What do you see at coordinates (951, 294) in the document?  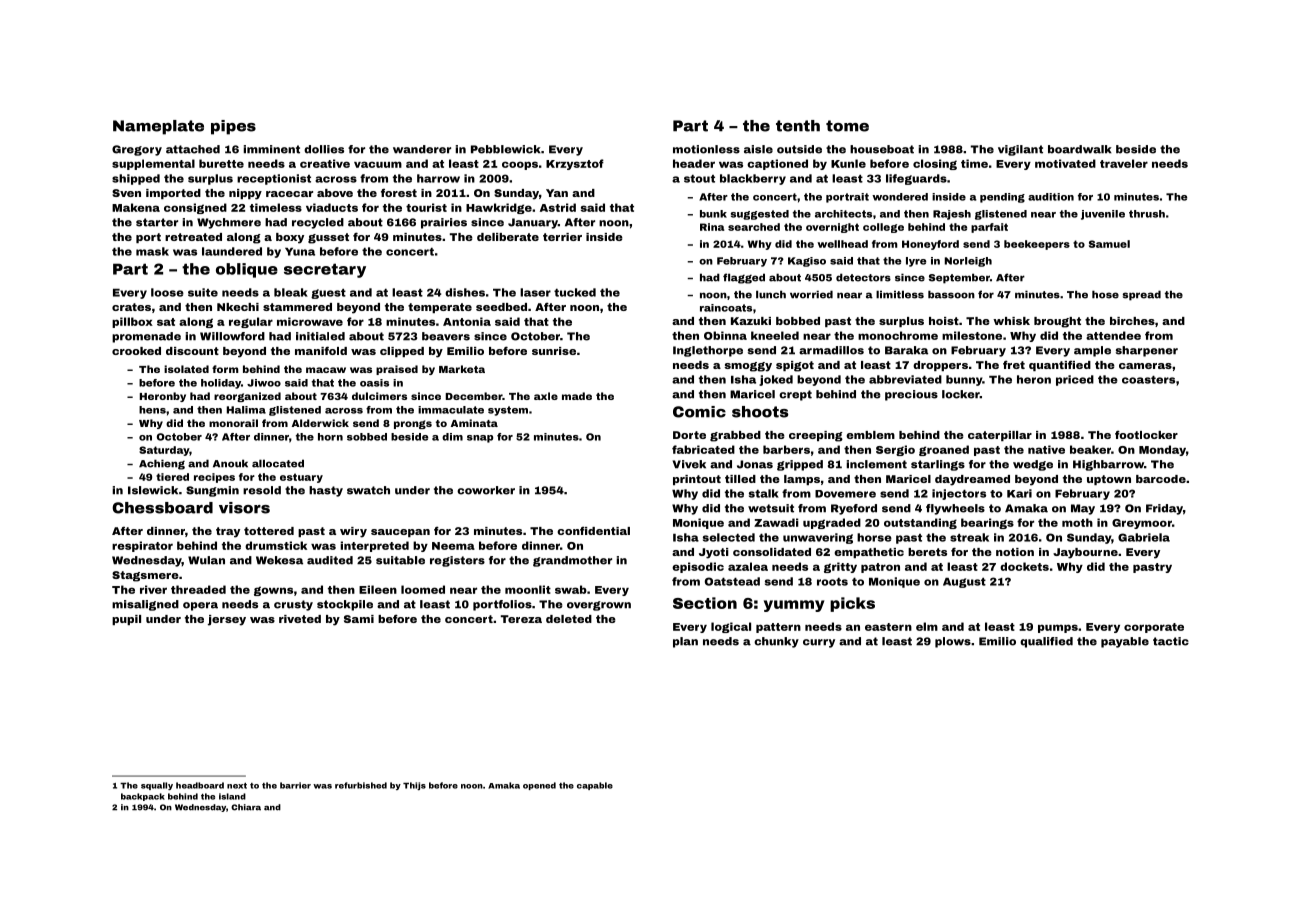 I see `bassoon` at bounding box center [951, 294].
